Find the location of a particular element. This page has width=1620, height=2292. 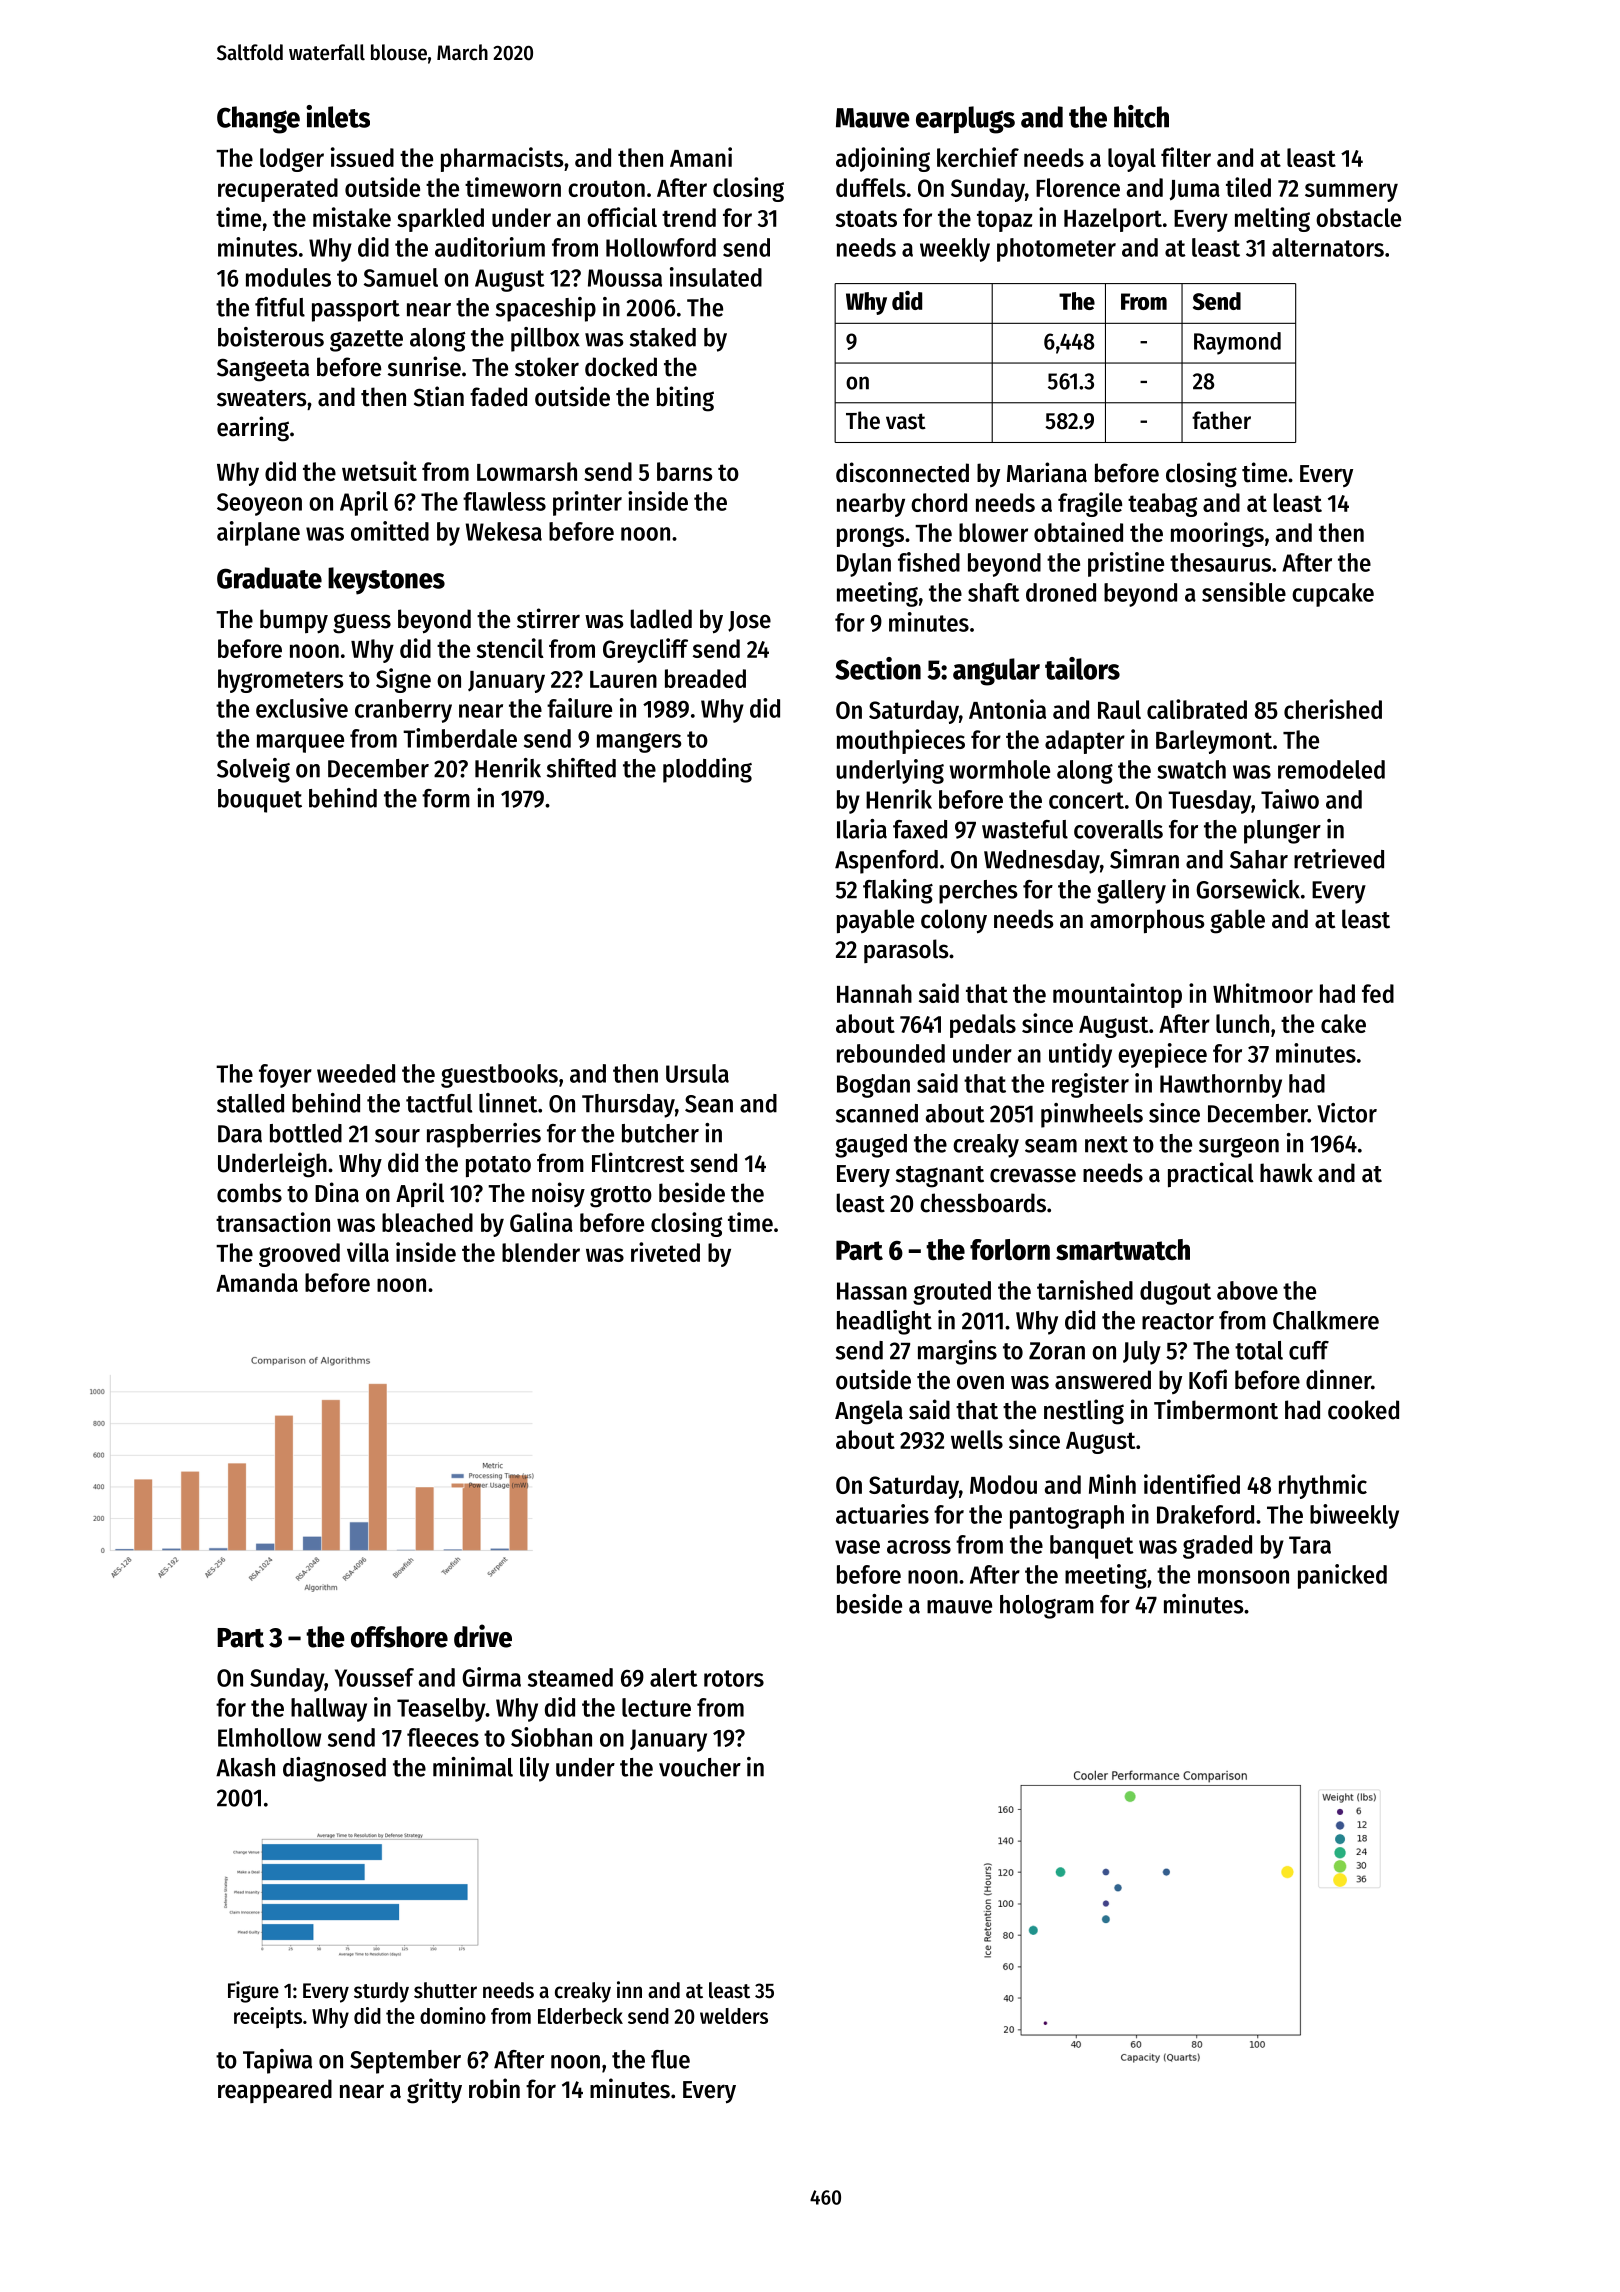

bouquet is located at coordinates (260, 801).
